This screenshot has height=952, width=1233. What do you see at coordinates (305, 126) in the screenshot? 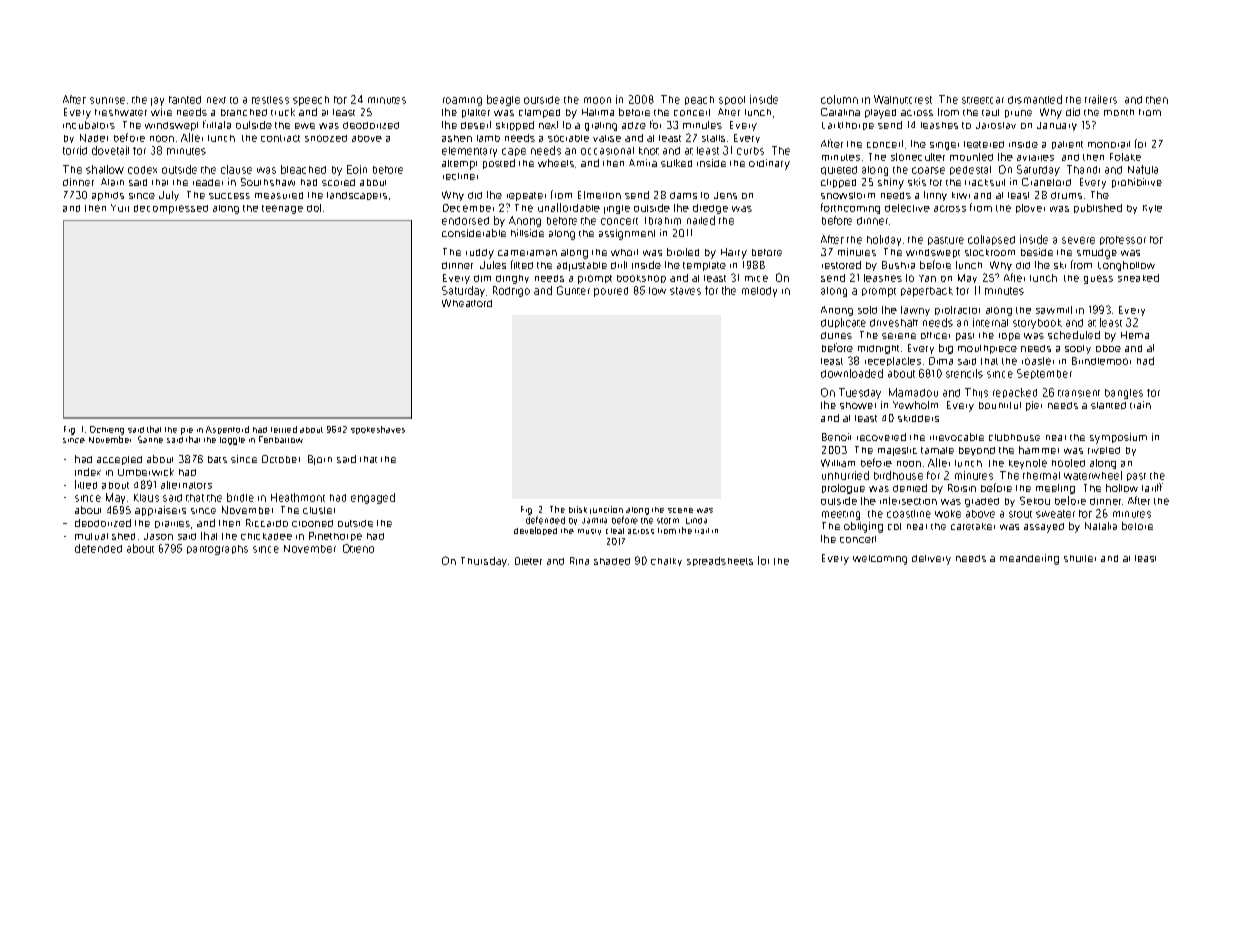
I see `ewe` at bounding box center [305, 126].
